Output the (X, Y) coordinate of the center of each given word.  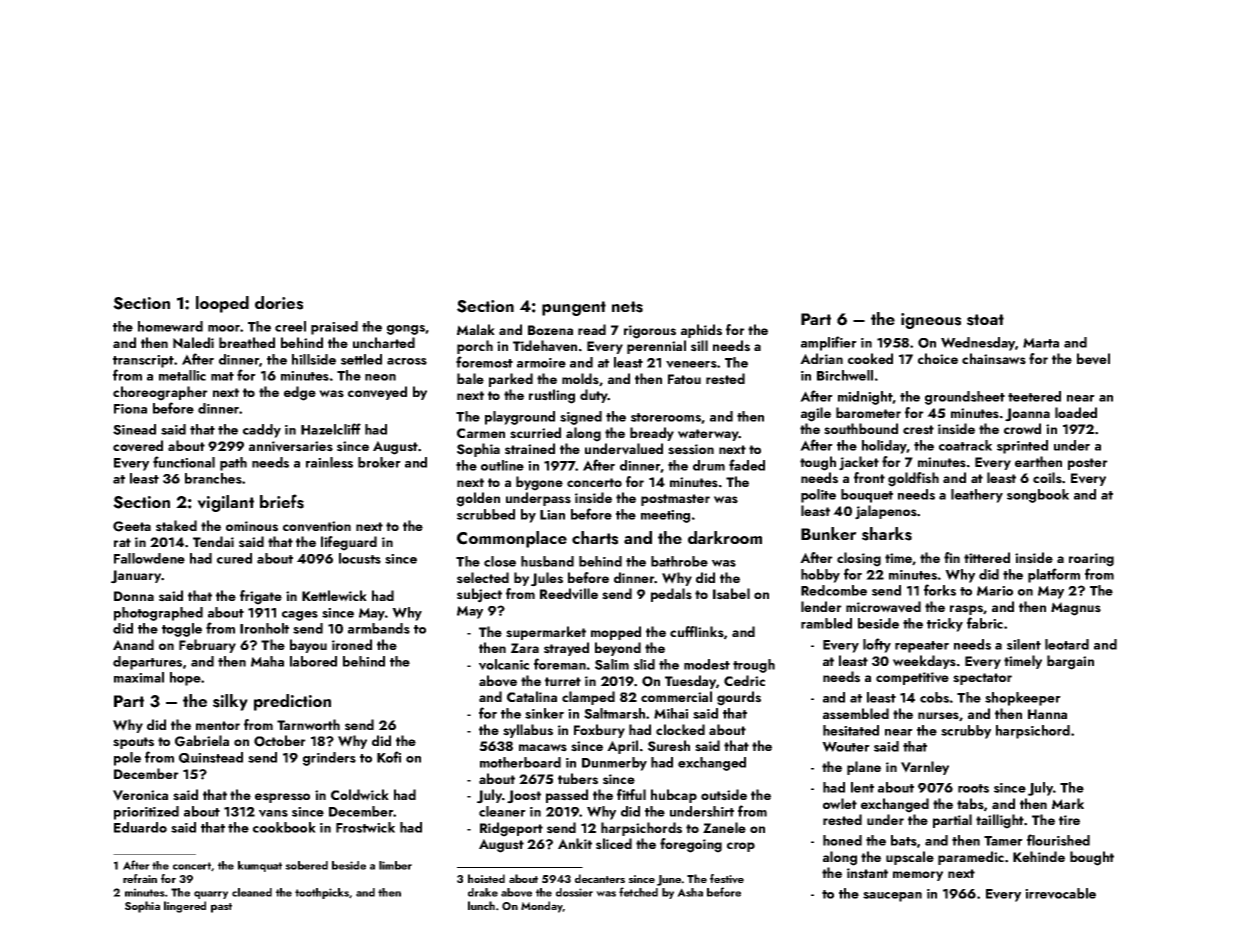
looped (222, 304)
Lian (552, 515)
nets (627, 307)
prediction (292, 702)
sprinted (1022, 447)
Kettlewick (334, 596)
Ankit (575, 843)
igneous (931, 321)
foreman (560, 664)
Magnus (1076, 609)
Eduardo (140, 827)
